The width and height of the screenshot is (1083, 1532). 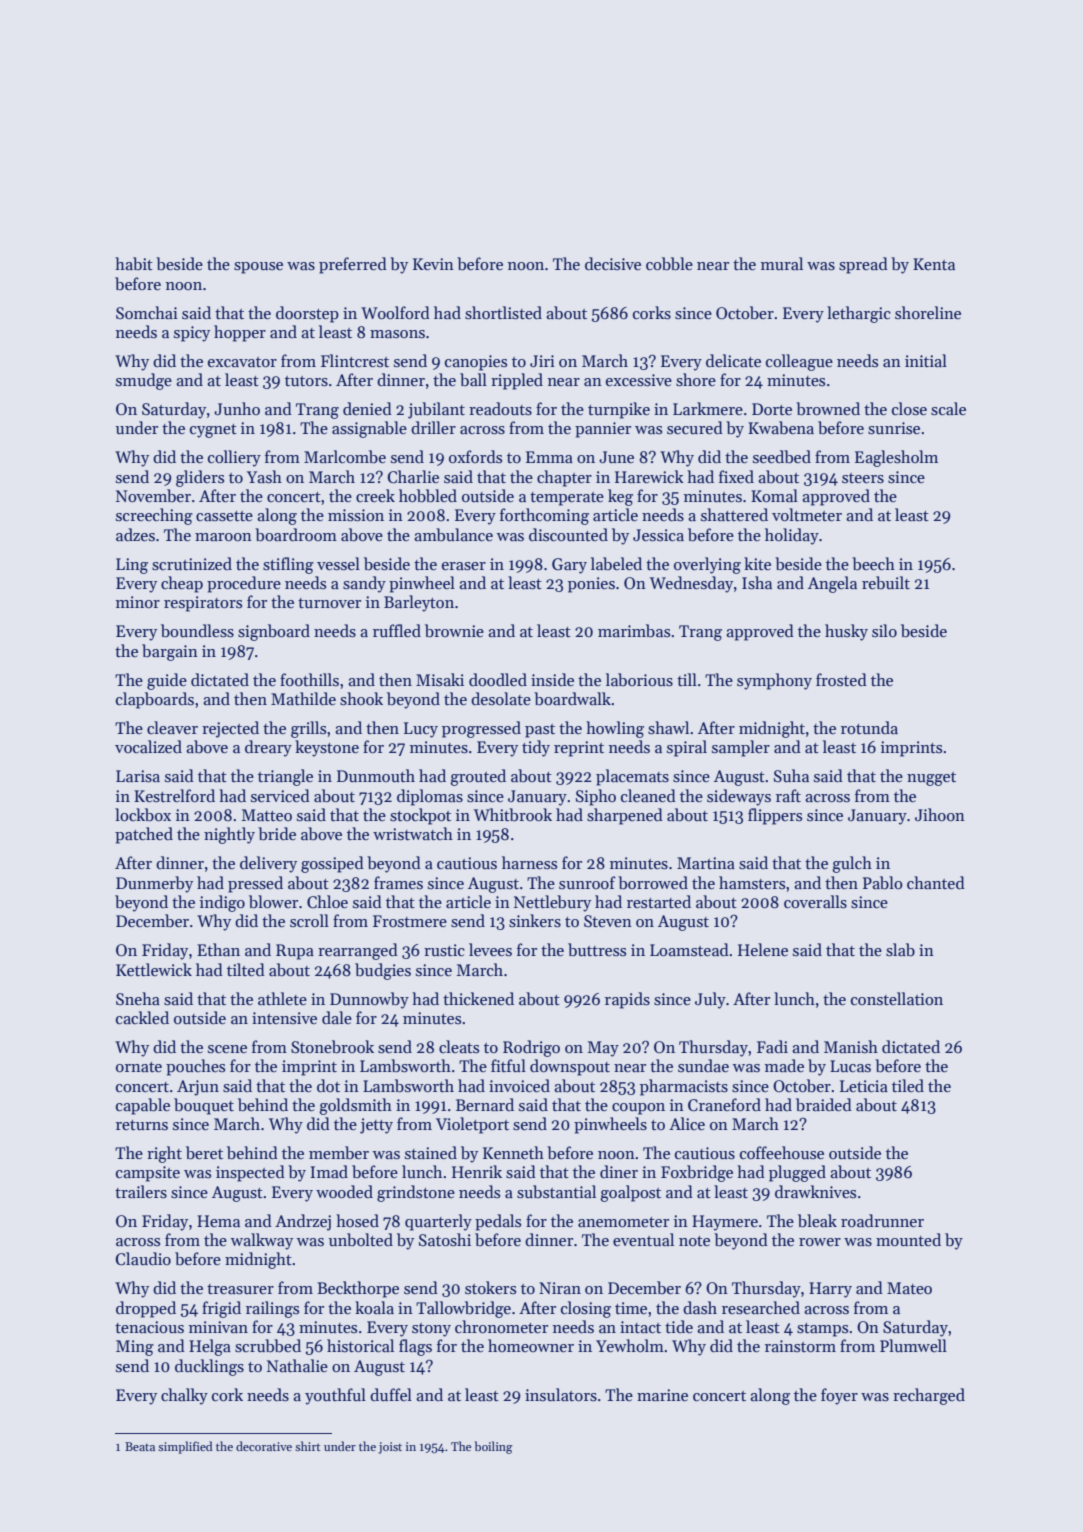 I want to click on preferred, so click(x=353, y=265).
